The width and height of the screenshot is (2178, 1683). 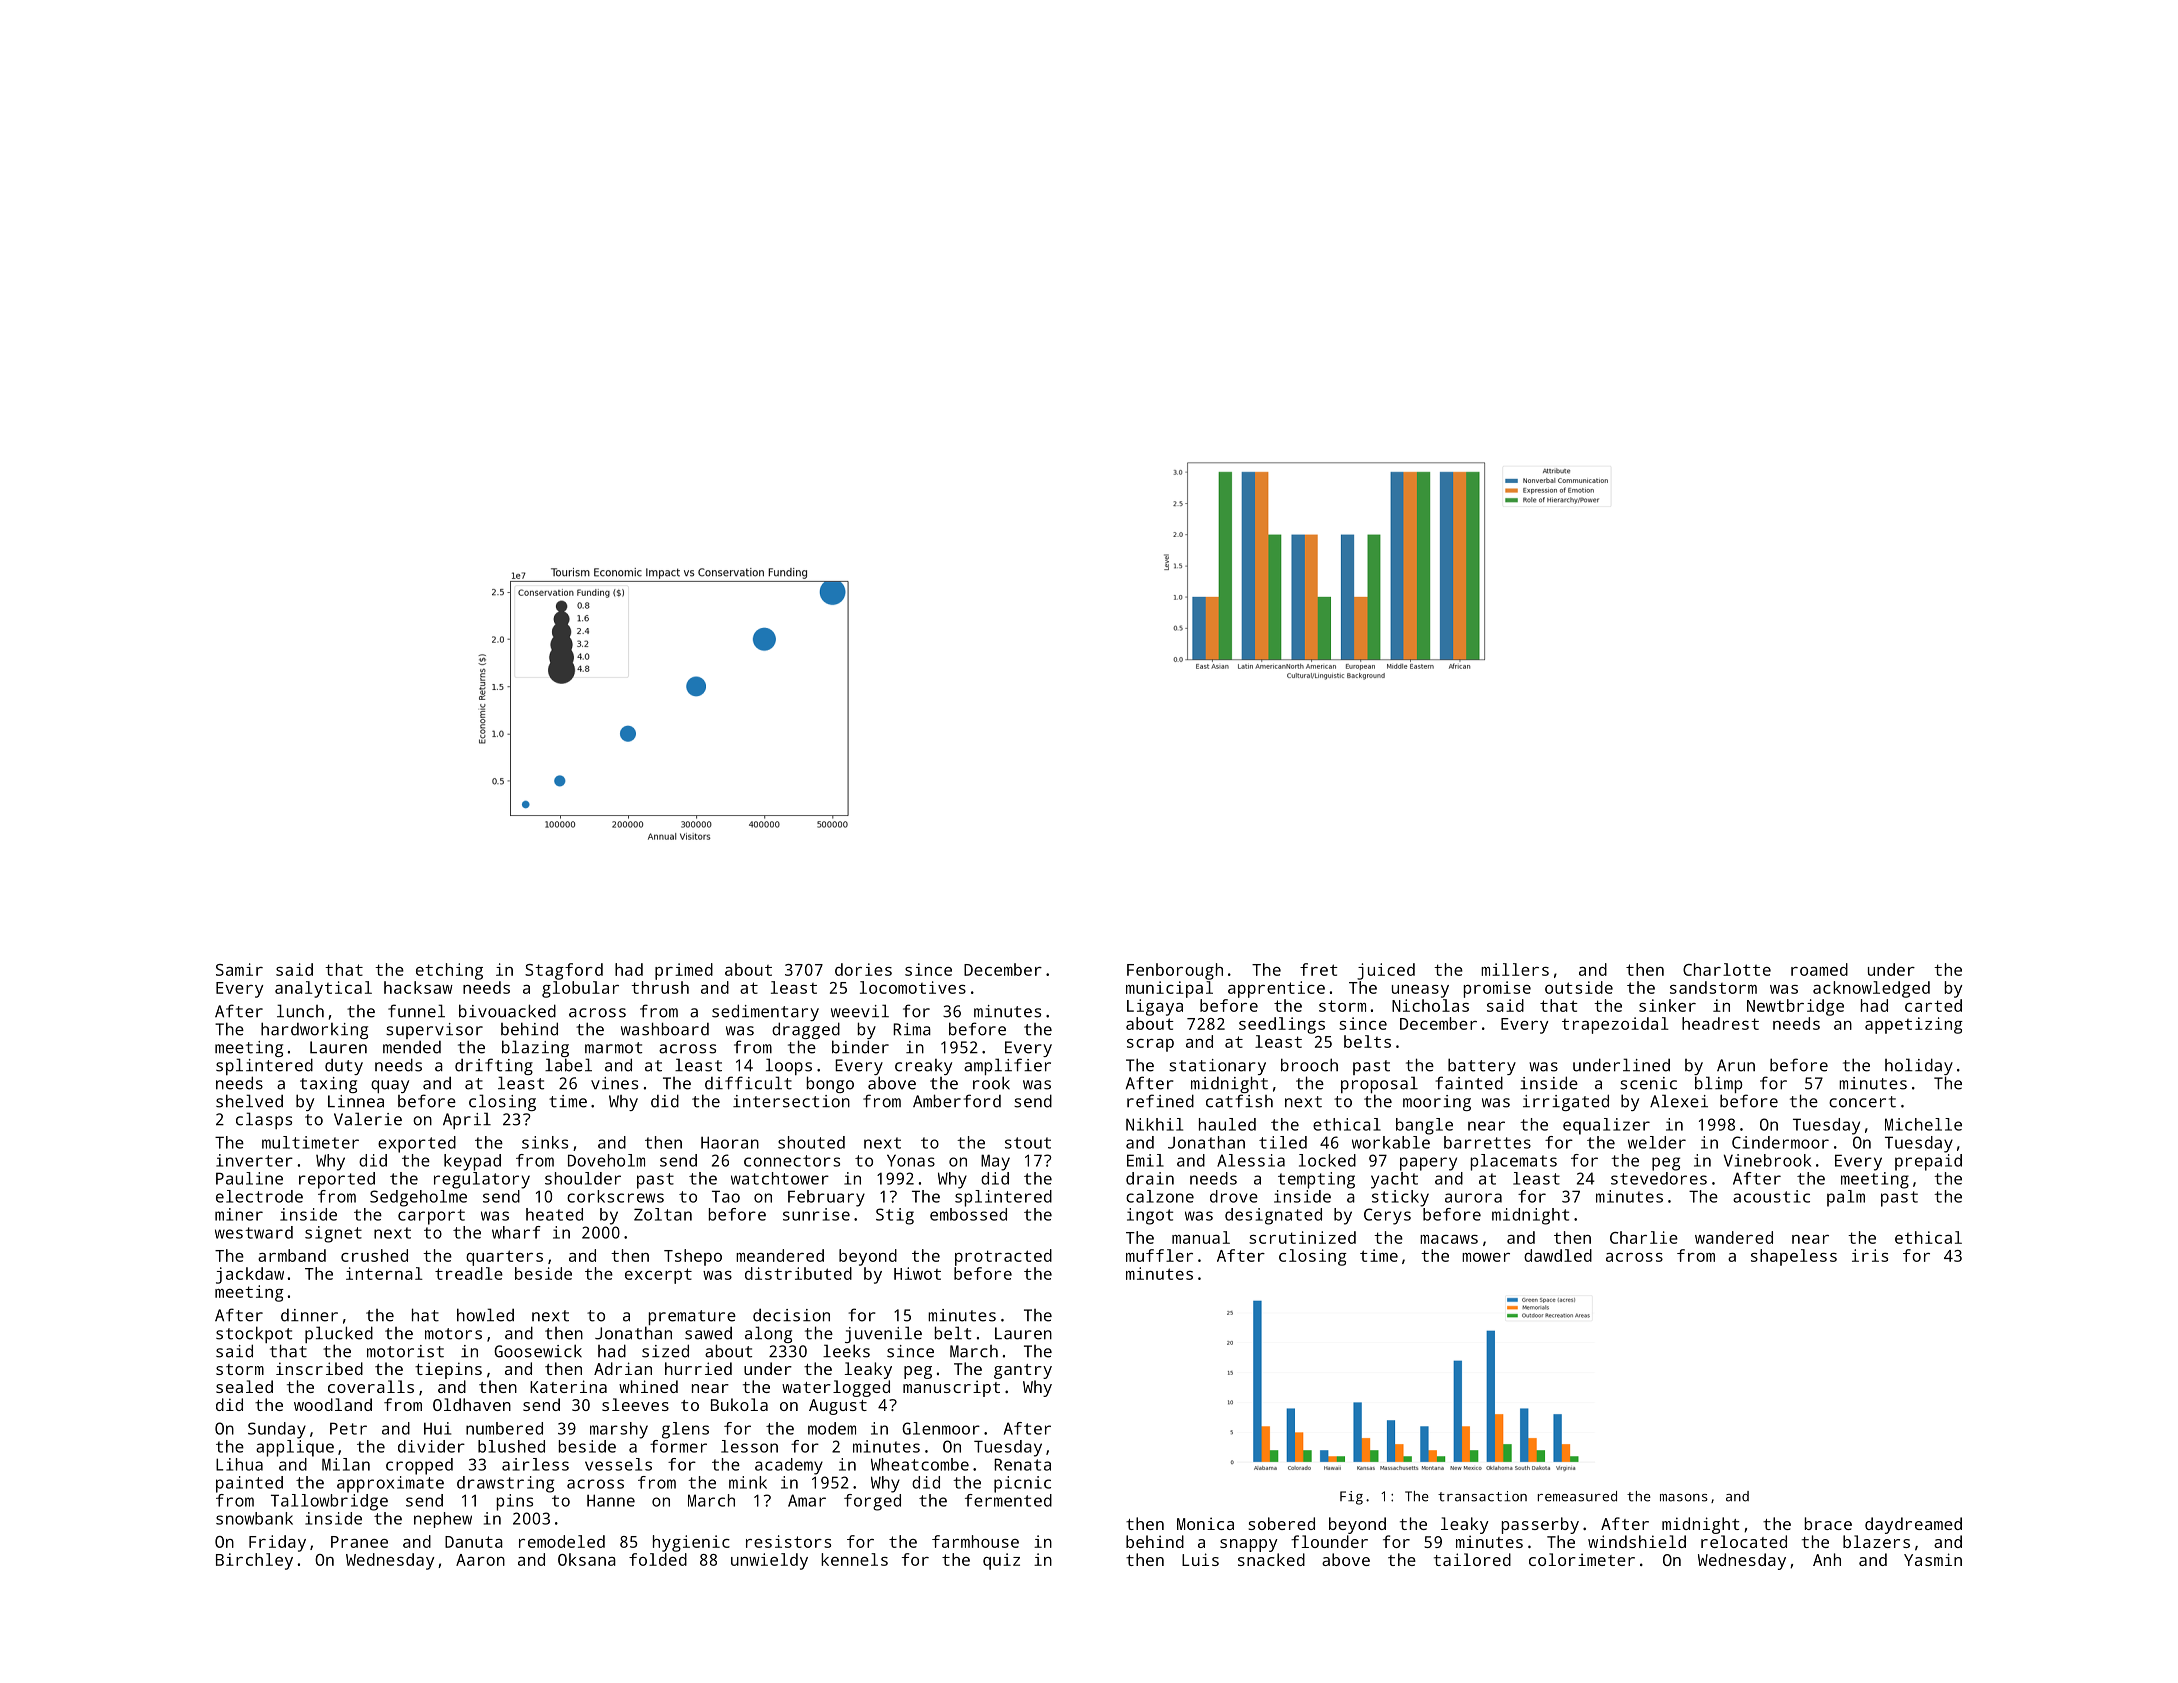 I want to click on acoustic, so click(x=1771, y=1196).
